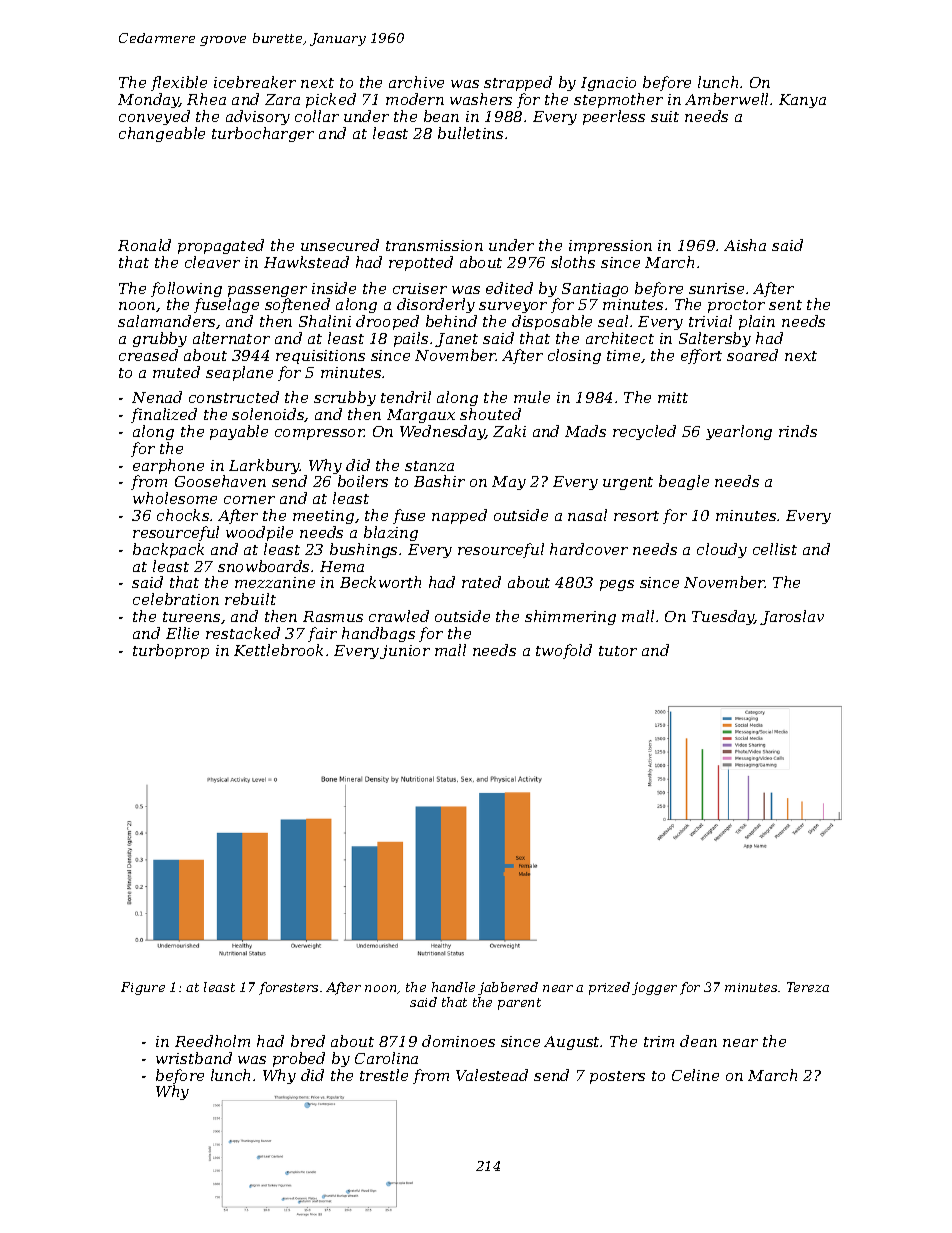 The height and width of the screenshot is (1233, 952). Describe the element at coordinates (518, 83) in the screenshot. I see `strapped` at that location.
